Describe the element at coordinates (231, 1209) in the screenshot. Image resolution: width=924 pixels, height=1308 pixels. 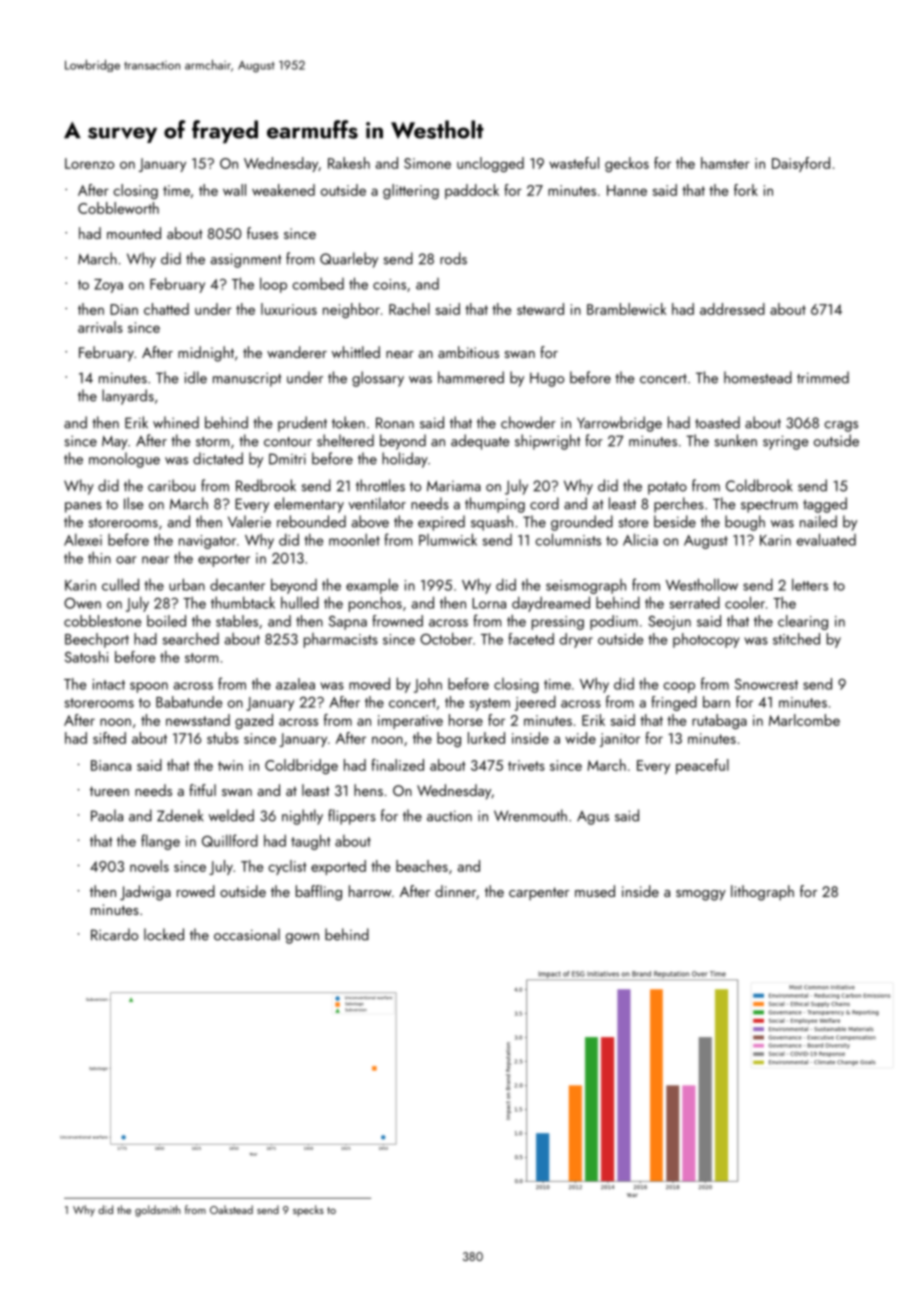
I see `Oakstead` at that location.
